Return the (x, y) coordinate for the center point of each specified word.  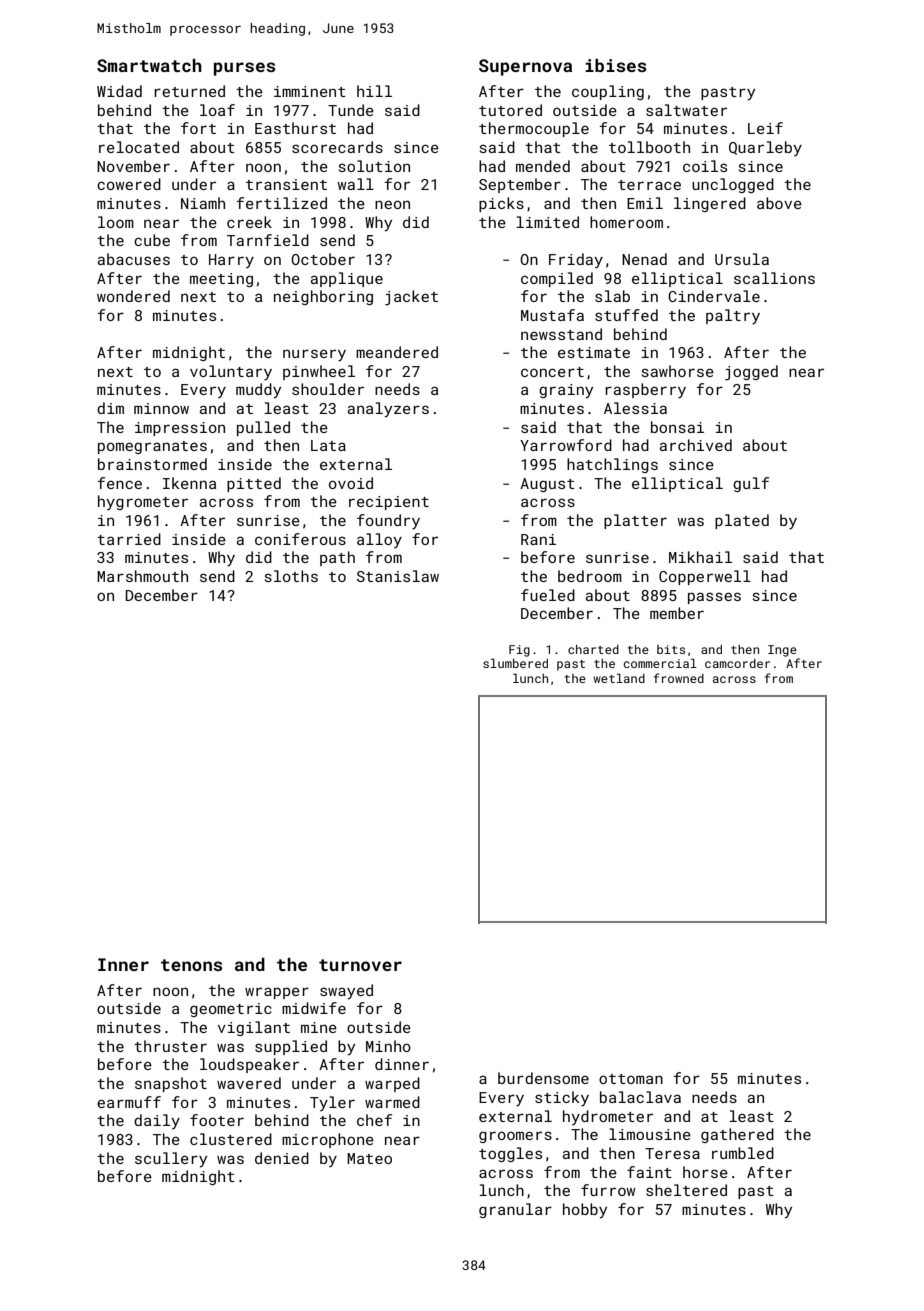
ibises (615, 65)
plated (742, 521)
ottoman (631, 1079)
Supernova (525, 67)
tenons (191, 965)
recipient (389, 503)
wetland (619, 678)
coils (705, 166)
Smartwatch (149, 65)
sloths (291, 576)
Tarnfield (268, 240)
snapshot (171, 1084)
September (520, 185)
